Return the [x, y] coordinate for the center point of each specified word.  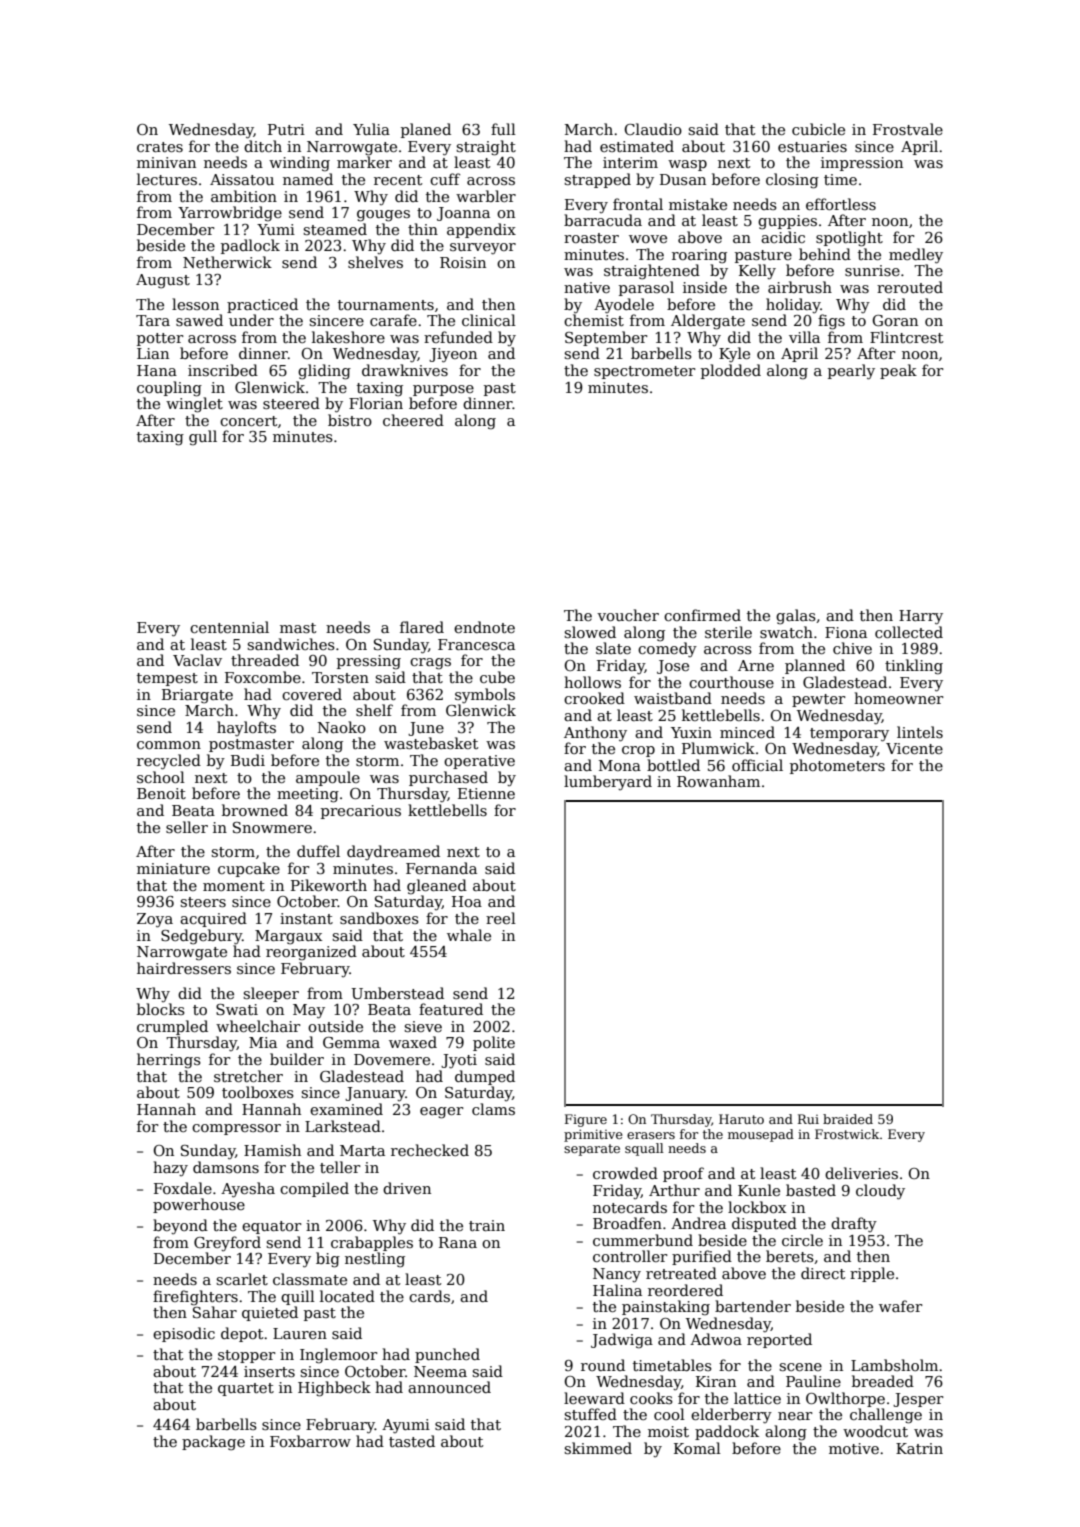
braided [848, 1119]
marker [364, 162]
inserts [269, 1371]
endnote [484, 627]
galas [796, 617]
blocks [161, 1009]
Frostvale [908, 129]
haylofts [246, 729]
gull [203, 438]
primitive [593, 1135]
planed [426, 130]
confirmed [702, 615]
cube [497, 677]
